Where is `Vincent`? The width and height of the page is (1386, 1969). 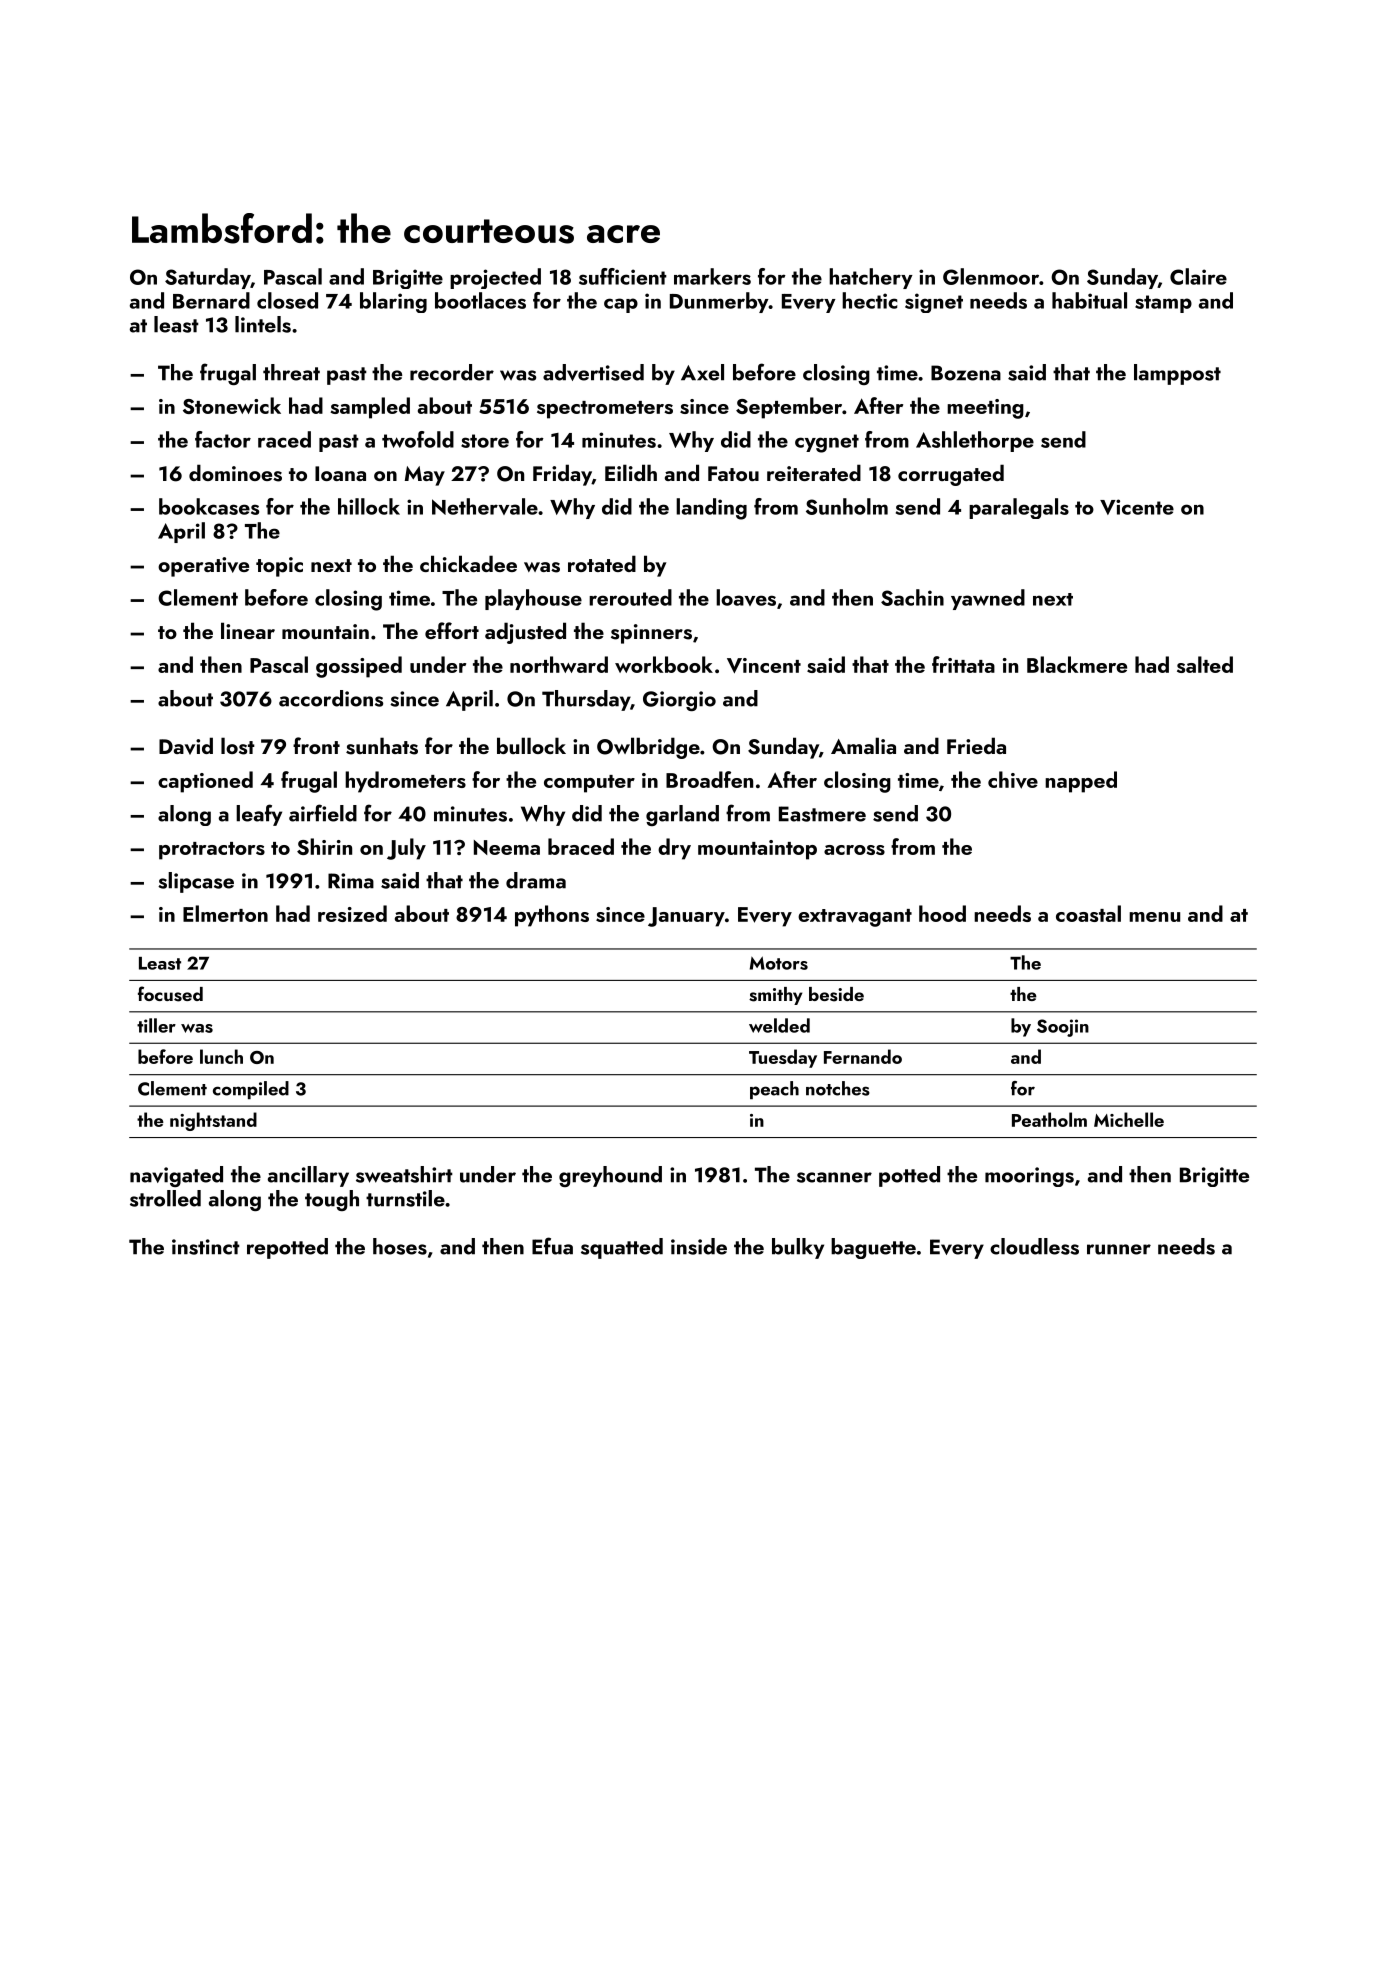 Vincent is located at coordinates (764, 665).
